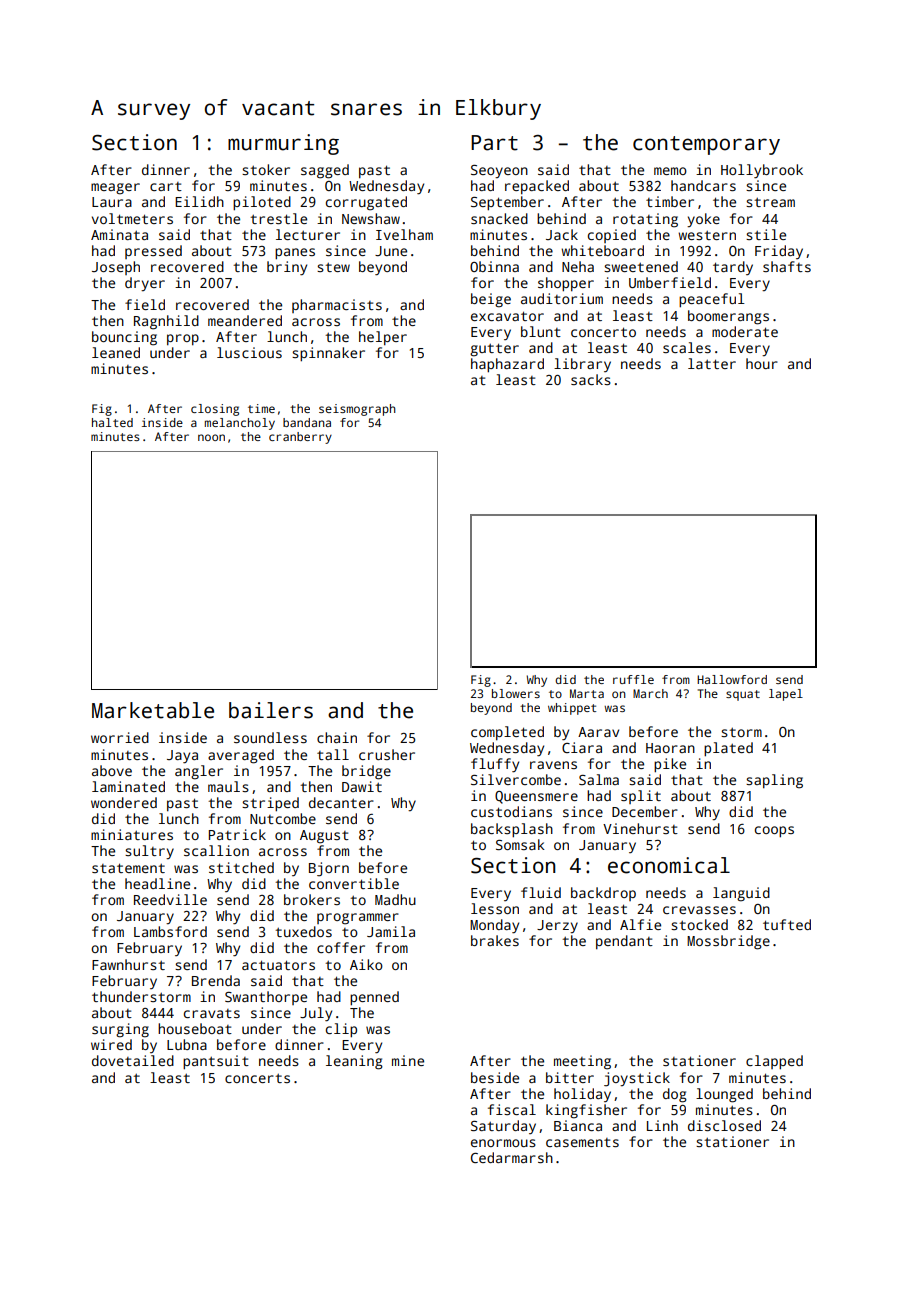 The image size is (908, 1316). Describe the element at coordinates (633, 679) in the image. I see `ruffle` at that location.
